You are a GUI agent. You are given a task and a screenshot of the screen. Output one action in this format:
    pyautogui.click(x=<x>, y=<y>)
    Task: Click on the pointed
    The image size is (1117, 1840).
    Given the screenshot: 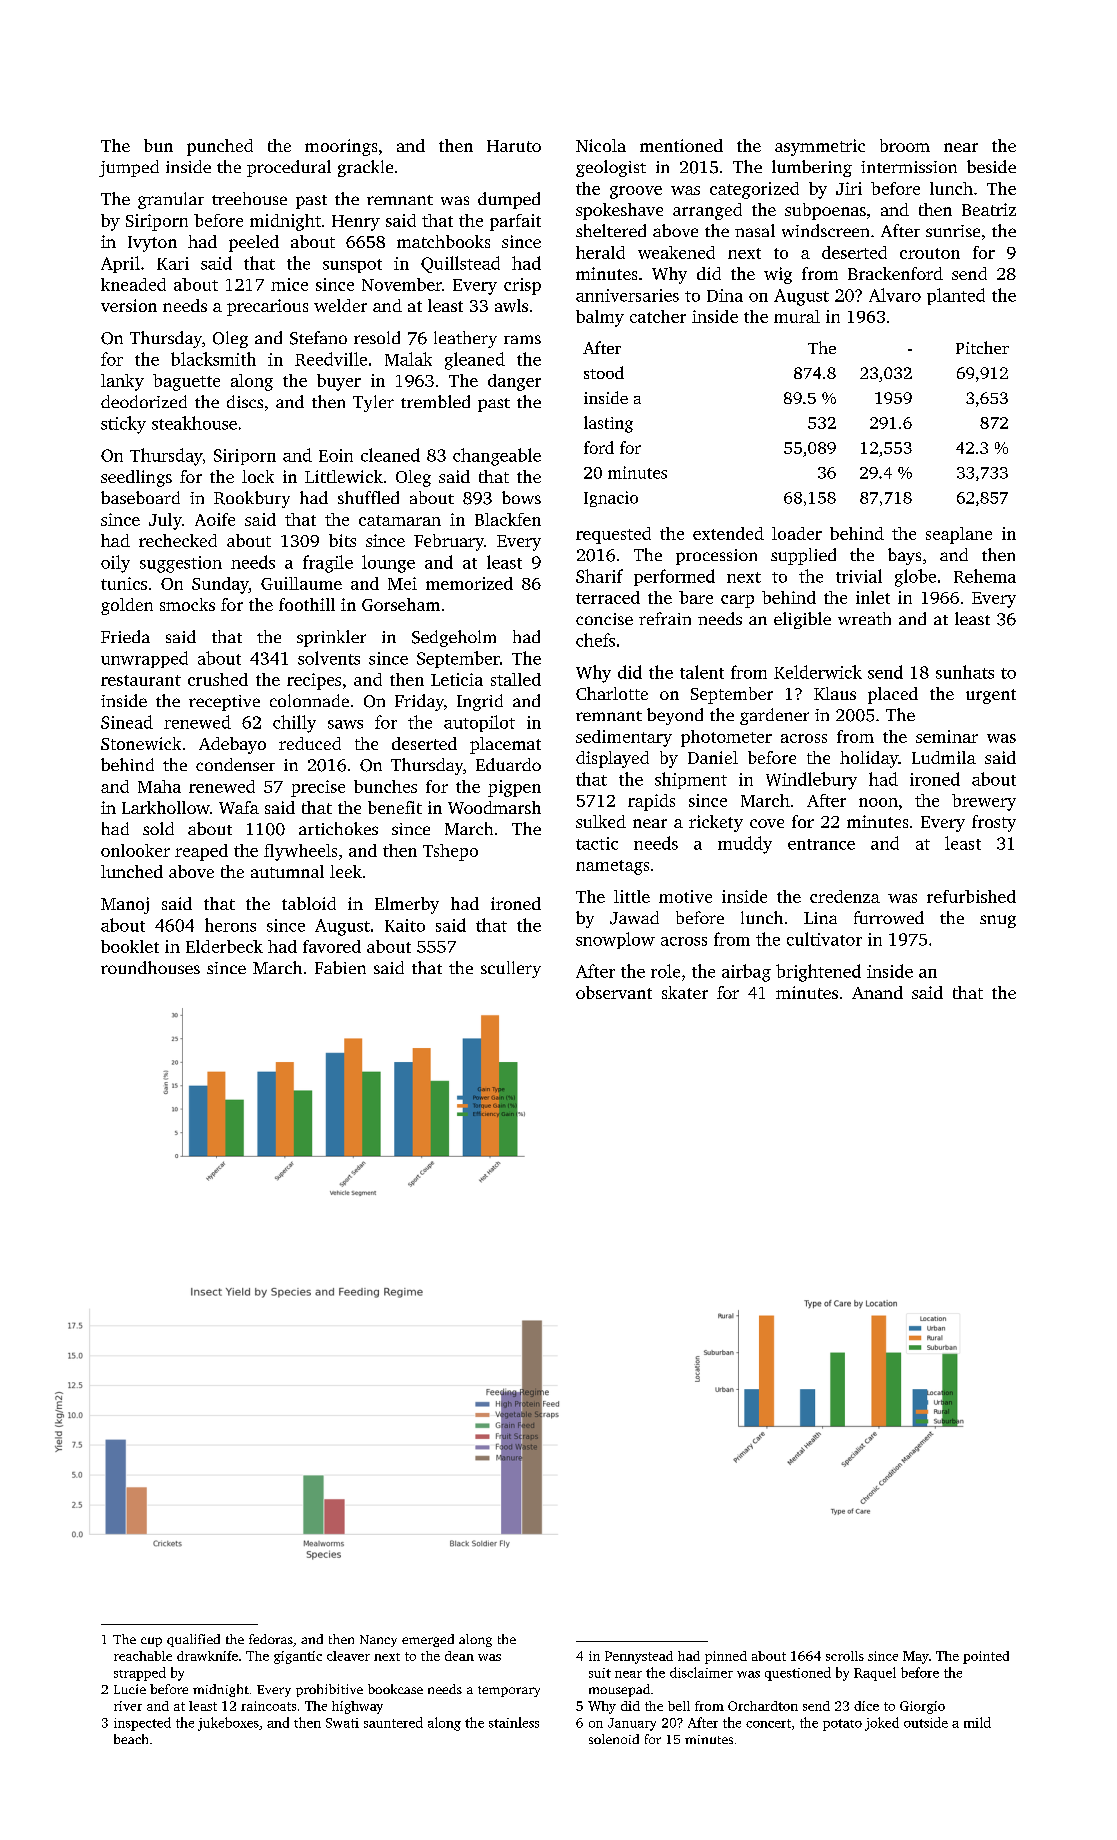 What is the action you would take?
    pyautogui.click(x=986, y=1657)
